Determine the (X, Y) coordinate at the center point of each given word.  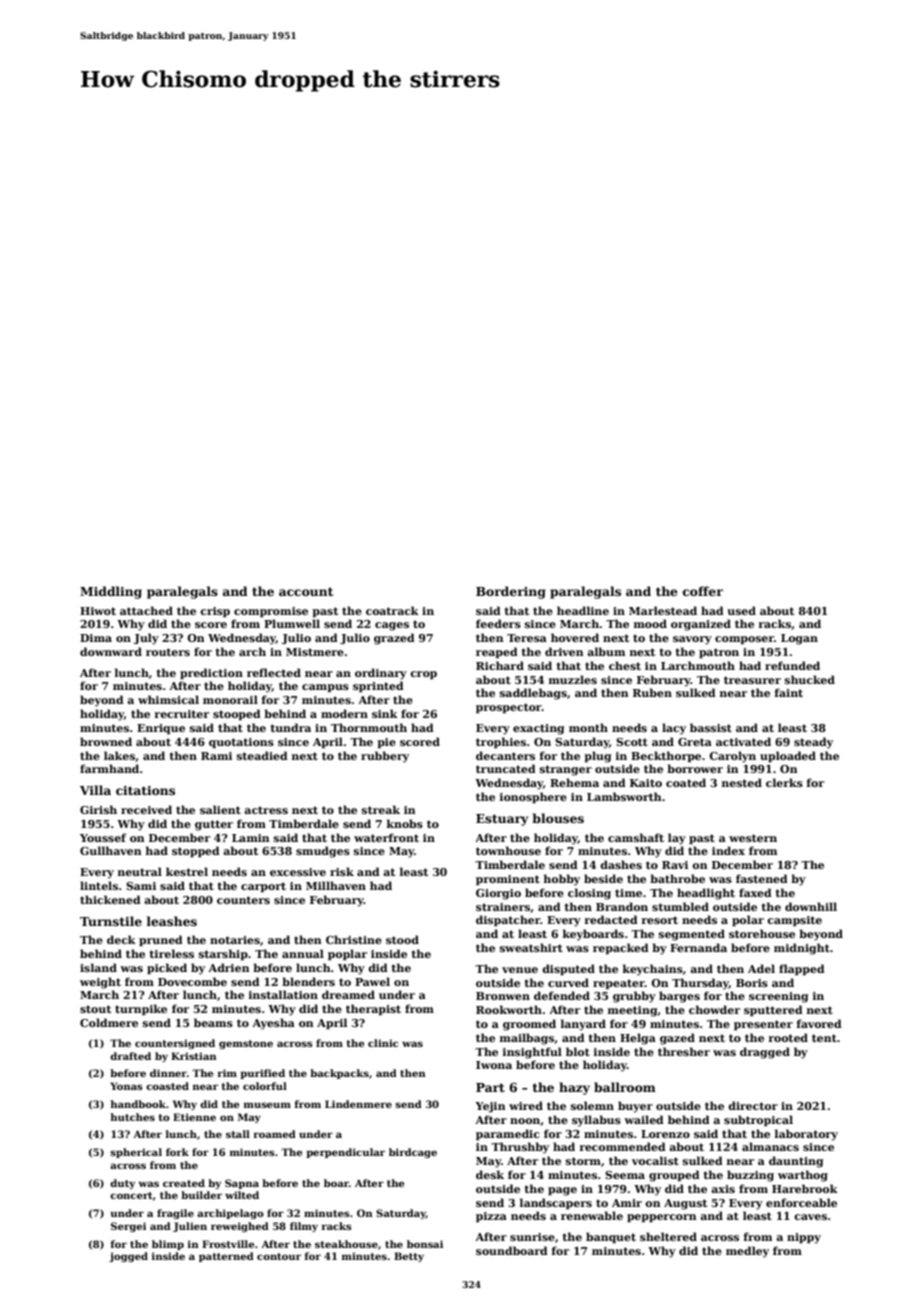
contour (279, 1256)
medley (747, 1252)
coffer (703, 591)
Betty (409, 1257)
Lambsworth (624, 796)
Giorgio (498, 894)
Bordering (511, 592)
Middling (111, 592)
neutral (140, 871)
